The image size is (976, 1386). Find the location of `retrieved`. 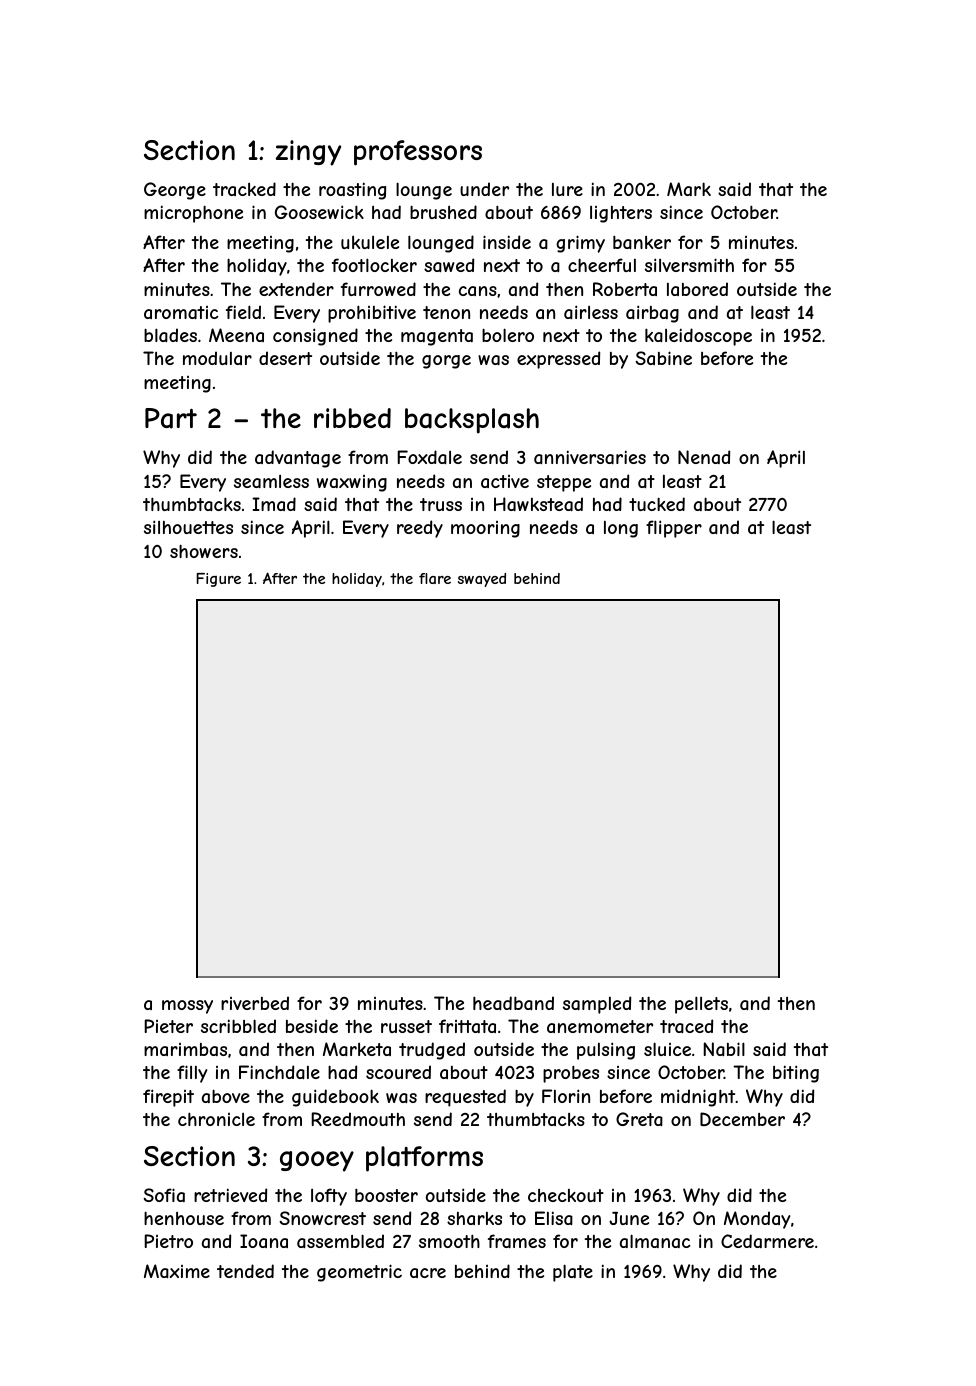

retrieved is located at coordinates (230, 1195).
